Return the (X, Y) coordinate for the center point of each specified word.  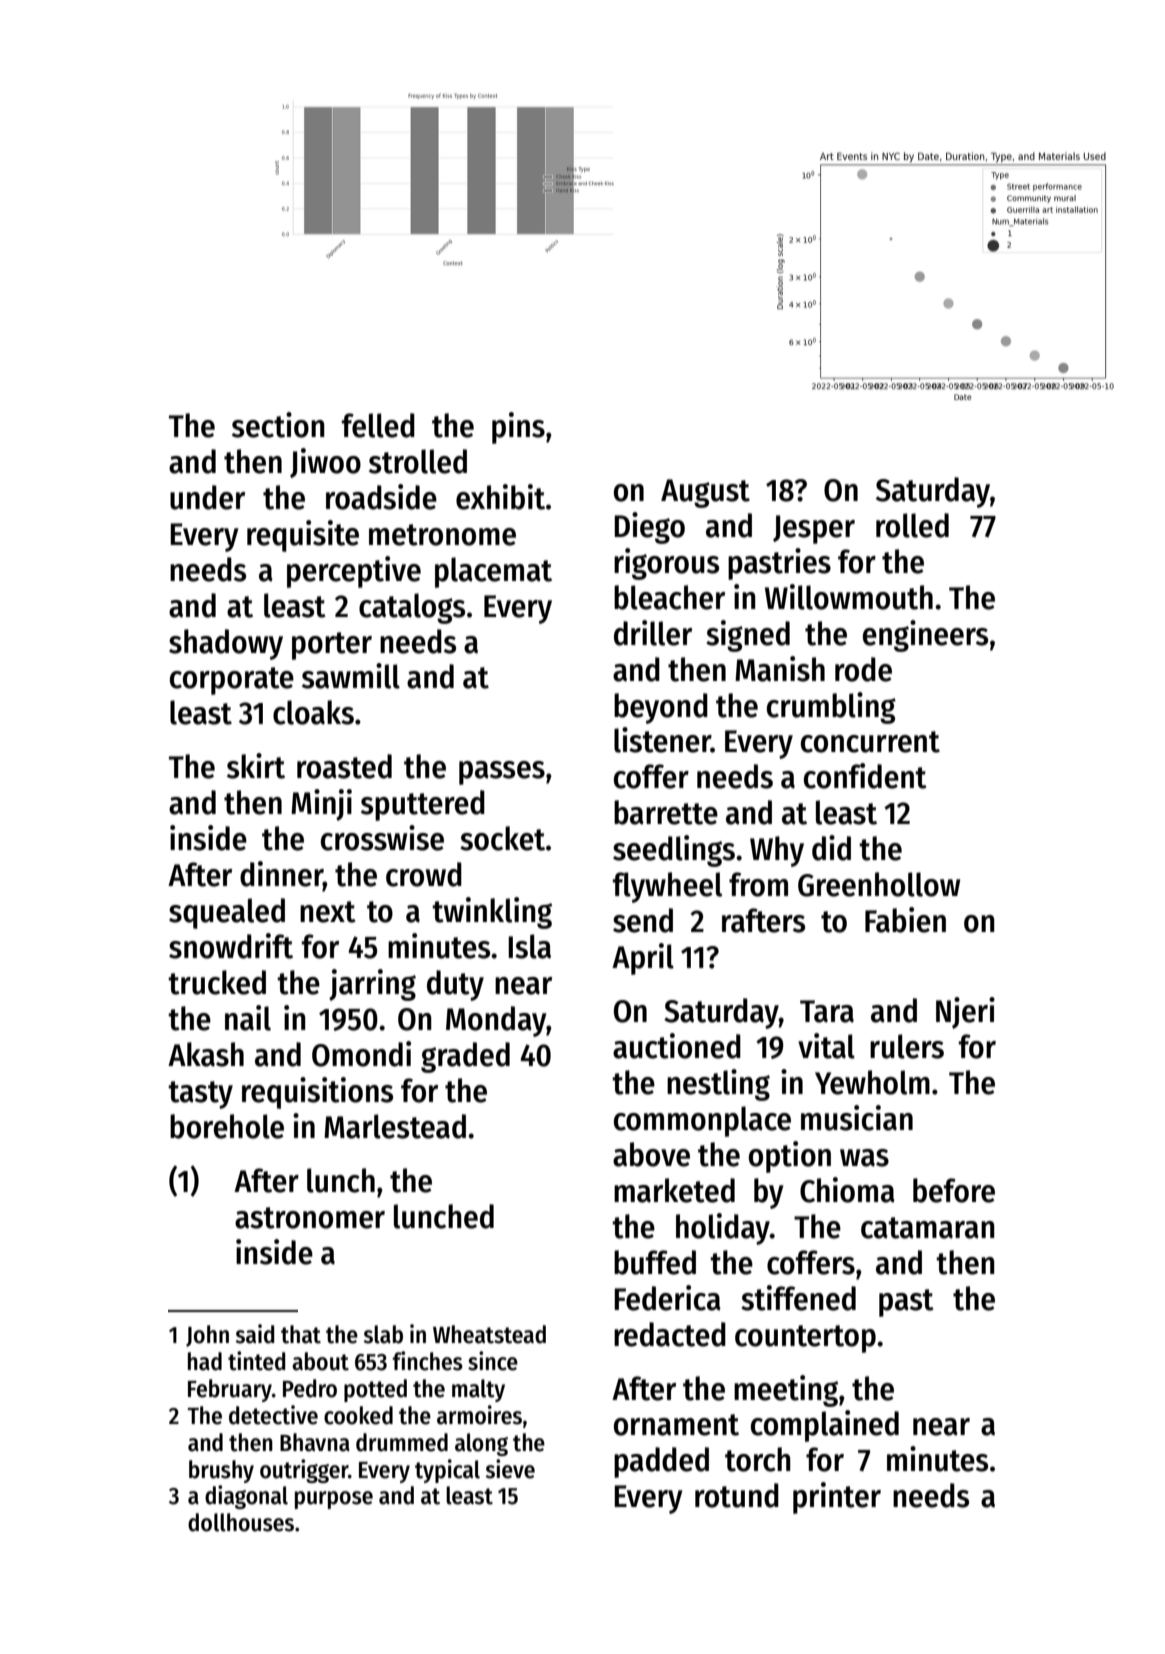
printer (837, 1498)
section (278, 425)
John (207, 1336)
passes (502, 773)
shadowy (226, 644)
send (643, 920)
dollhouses (241, 1522)
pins (518, 428)
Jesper (814, 529)
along (481, 1444)
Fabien (905, 920)
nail (248, 1018)
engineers (925, 636)
